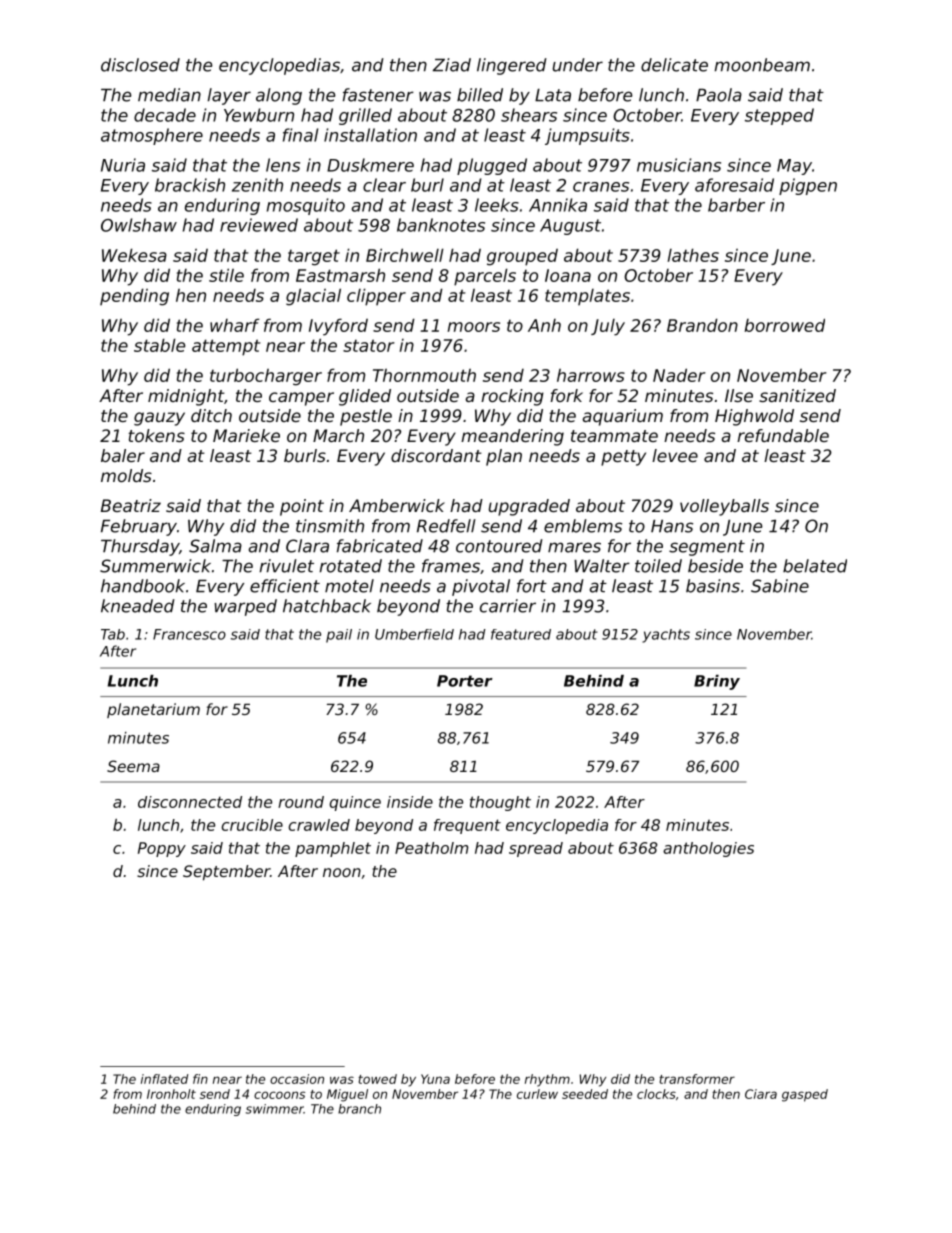 The width and height of the screenshot is (952, 1233). I want to click on curlew, so click(537, 1094).
